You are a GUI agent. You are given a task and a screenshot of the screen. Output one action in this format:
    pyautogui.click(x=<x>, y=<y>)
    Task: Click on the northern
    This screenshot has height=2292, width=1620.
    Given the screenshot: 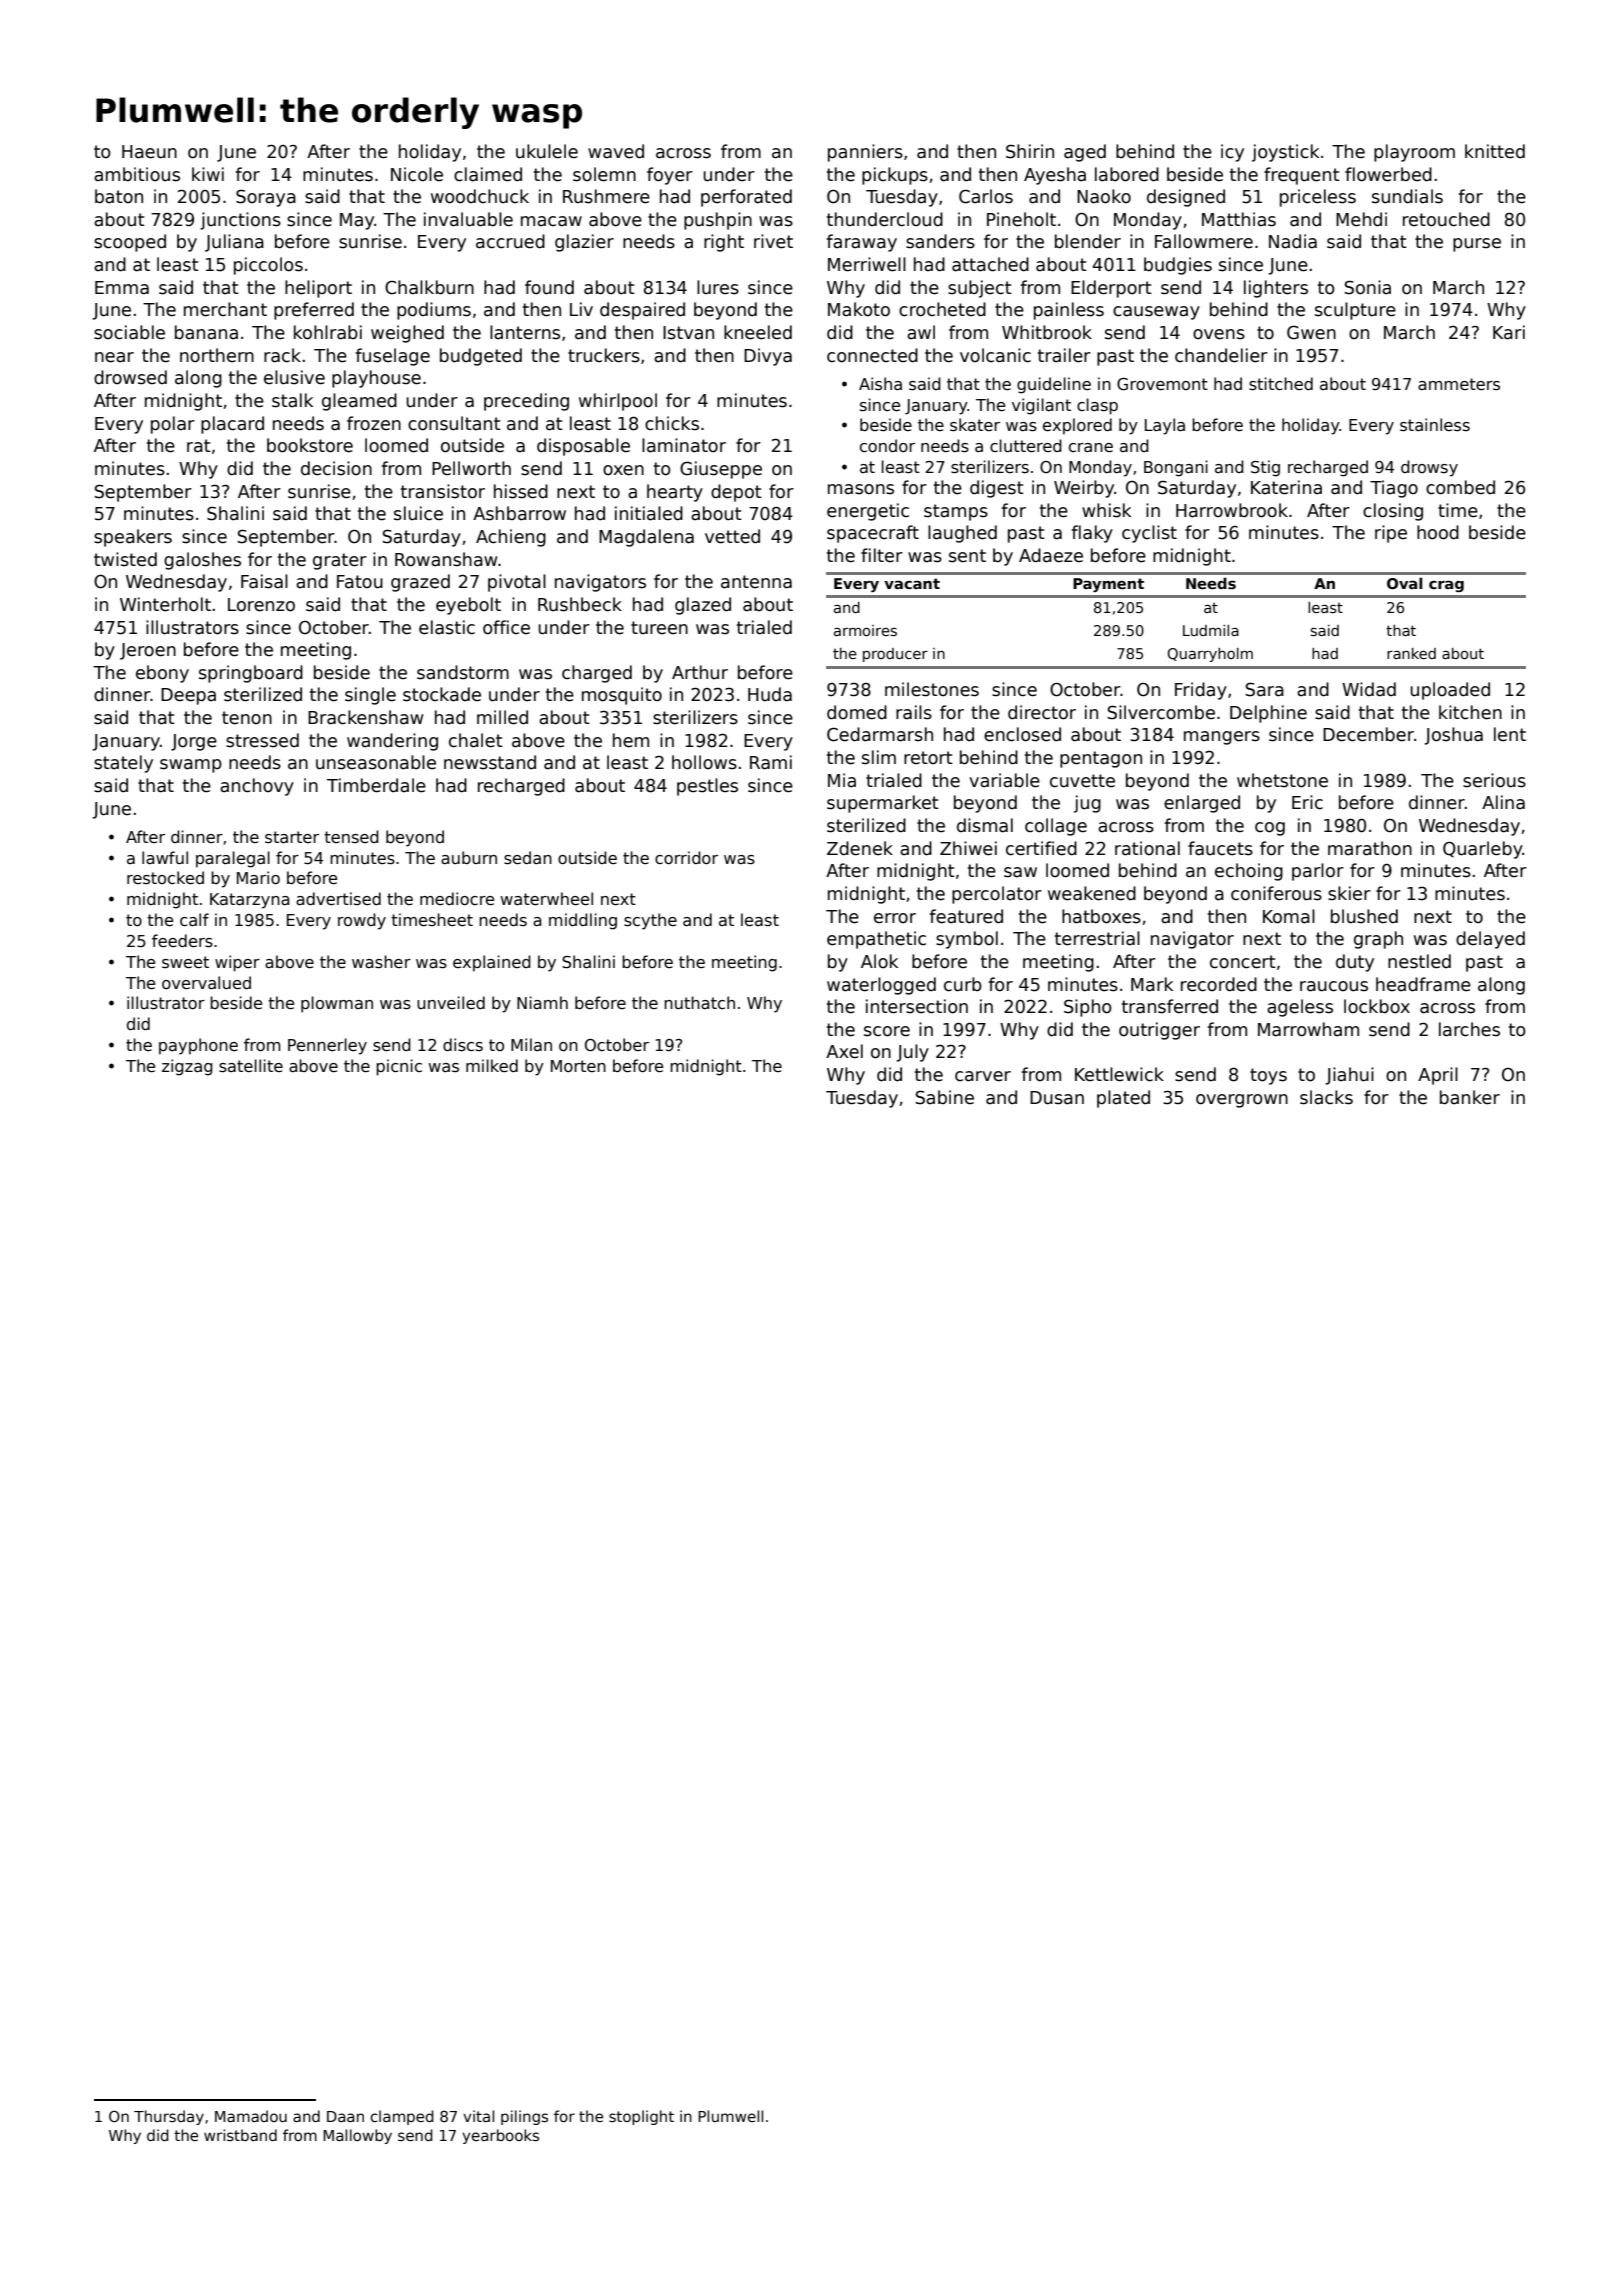 What is the action you would take?
    pyautogui.click(x=217, y=355)
